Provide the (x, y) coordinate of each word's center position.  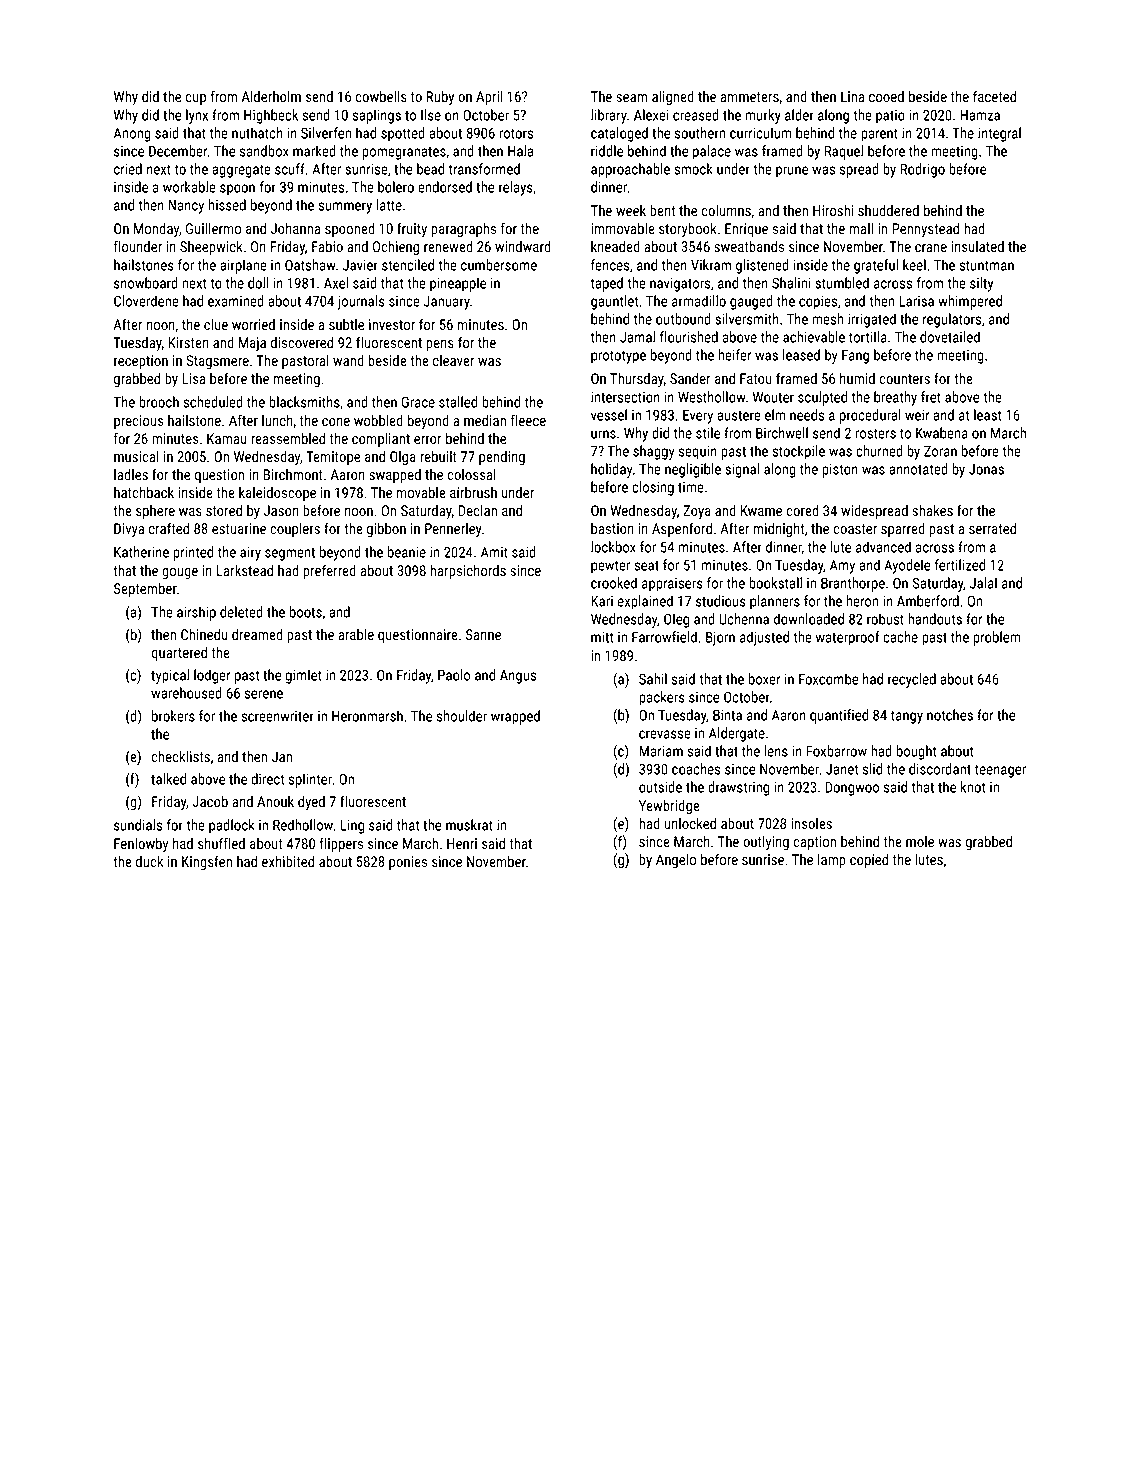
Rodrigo (922, 170)
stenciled (408, 265)
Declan (477, 510)
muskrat (469, 825)
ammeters (749, 97)
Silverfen (326, 133)
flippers (341, 844)
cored (802, 510)
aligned (673, 98)
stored (224, 510)
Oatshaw (310, 265)
